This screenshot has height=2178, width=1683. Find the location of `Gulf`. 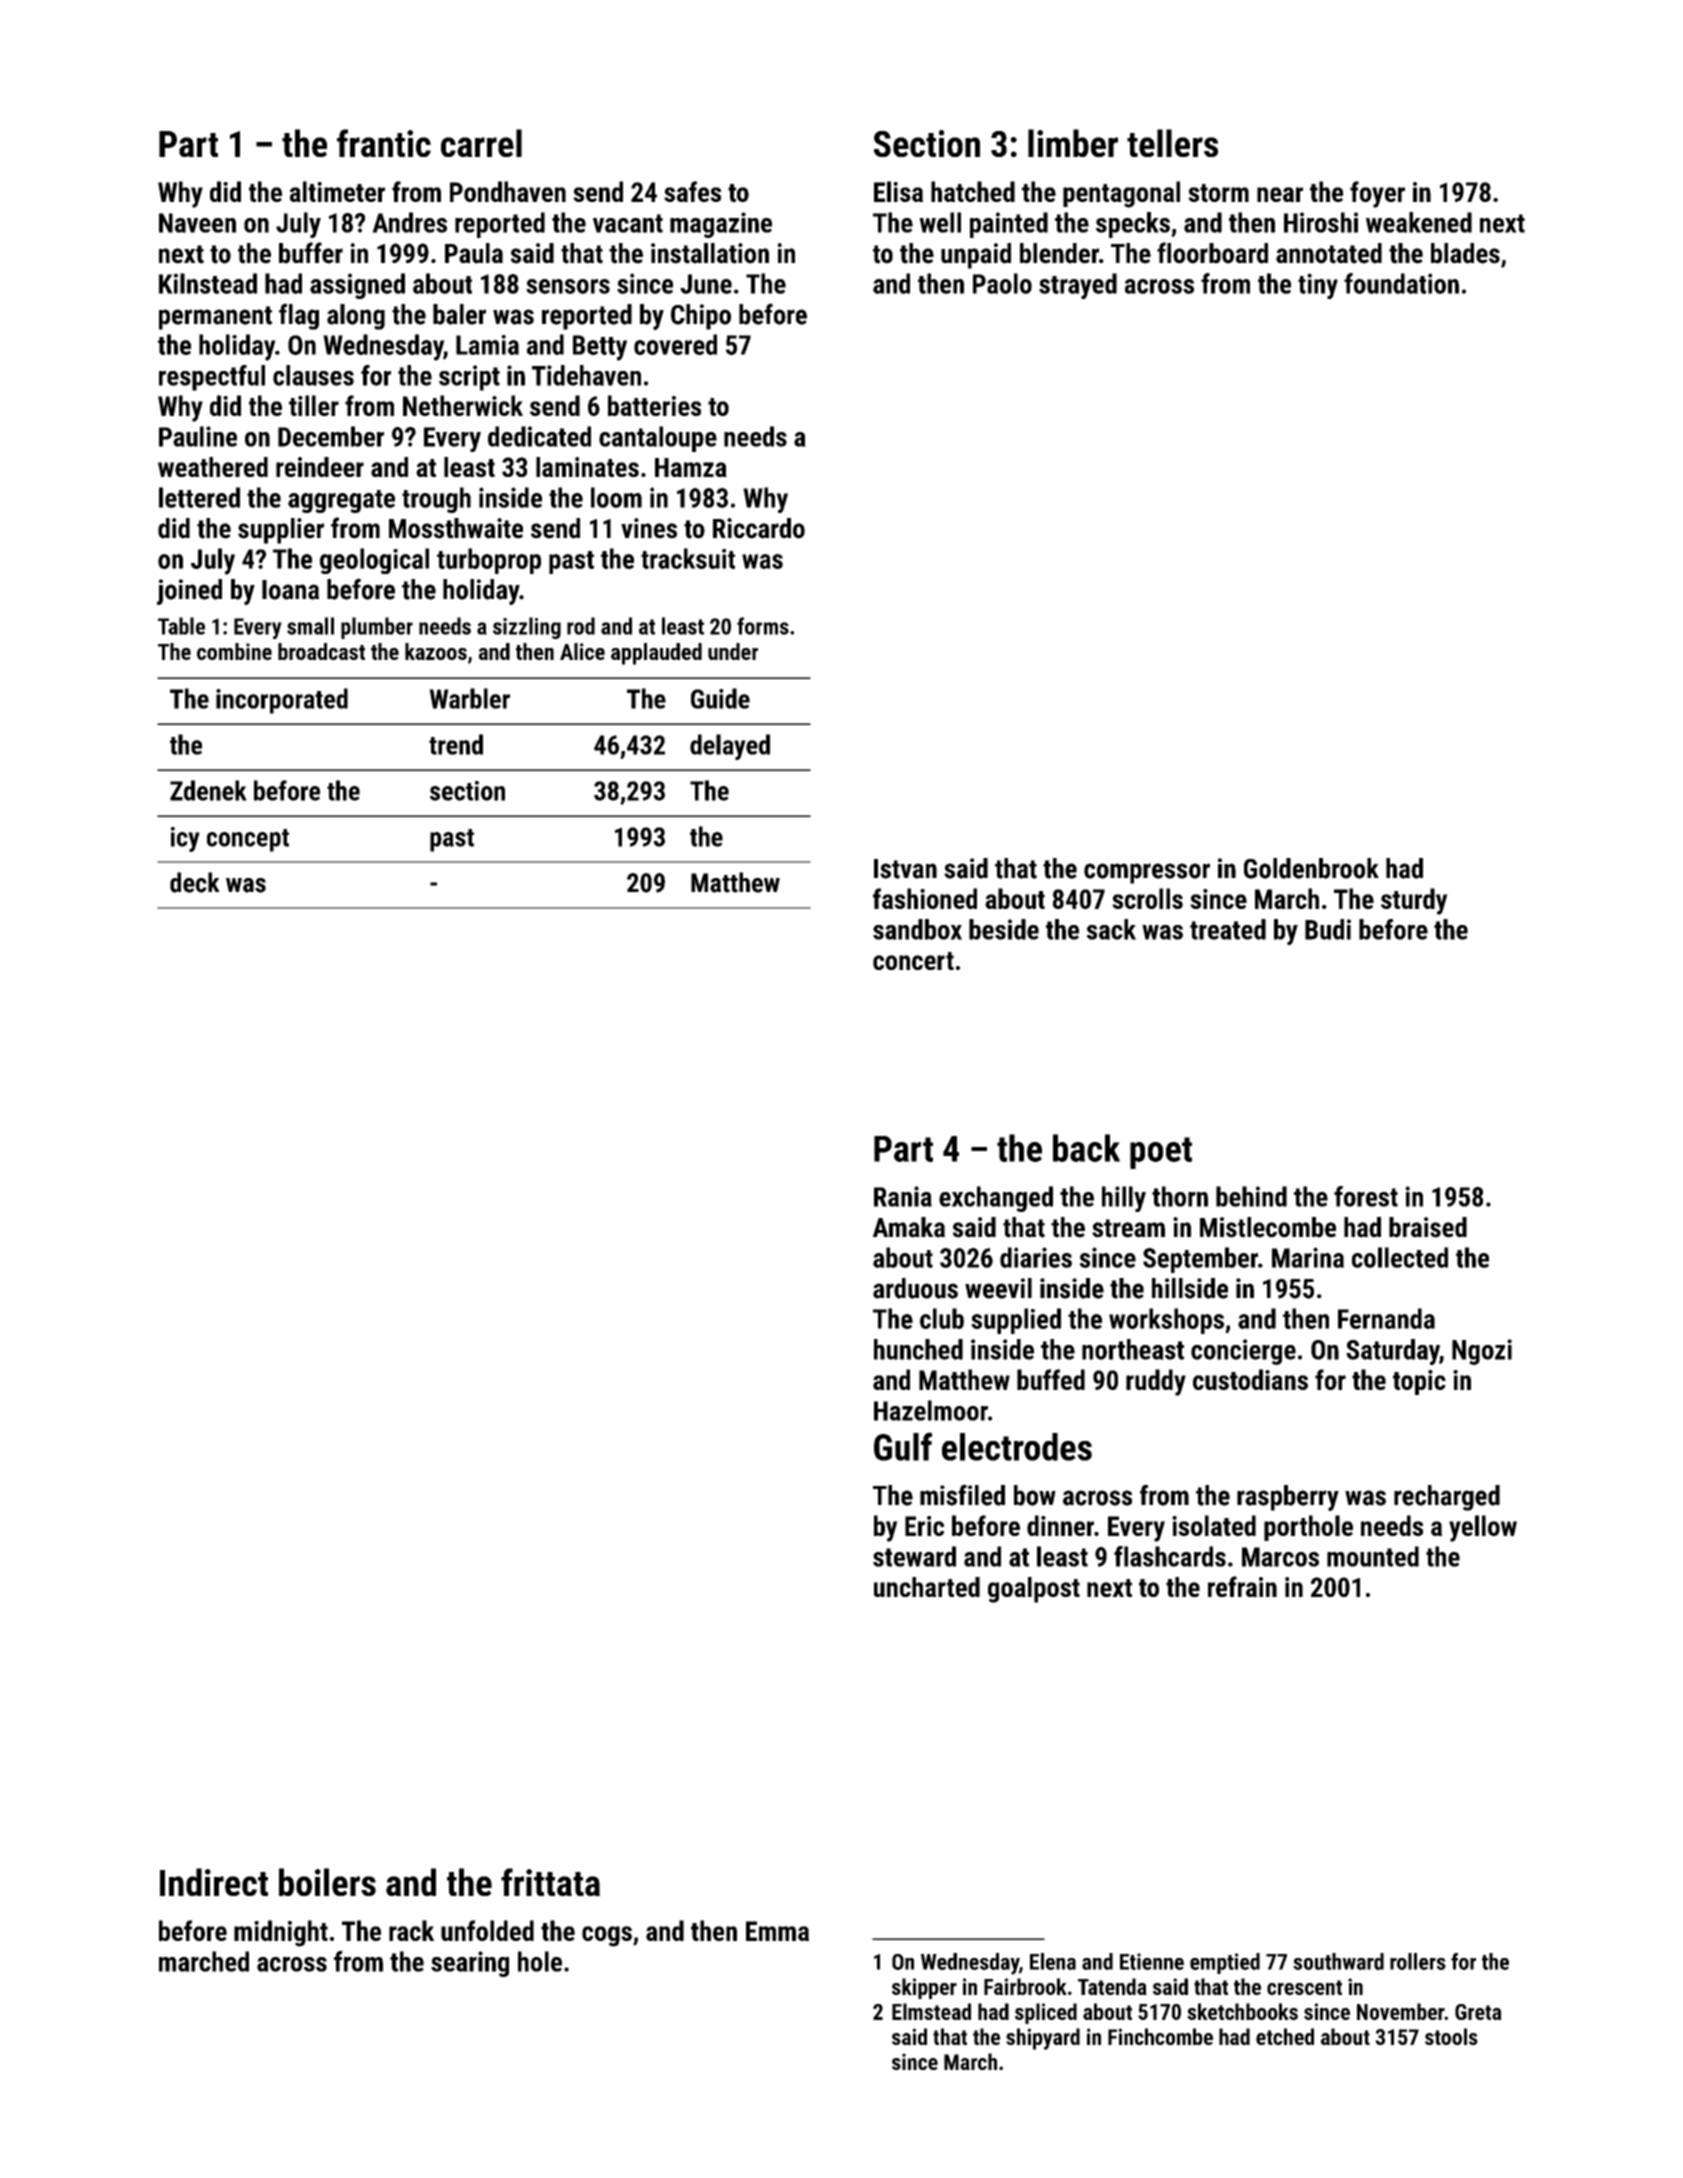

Gulf is located at coordinates (903, 1446).
